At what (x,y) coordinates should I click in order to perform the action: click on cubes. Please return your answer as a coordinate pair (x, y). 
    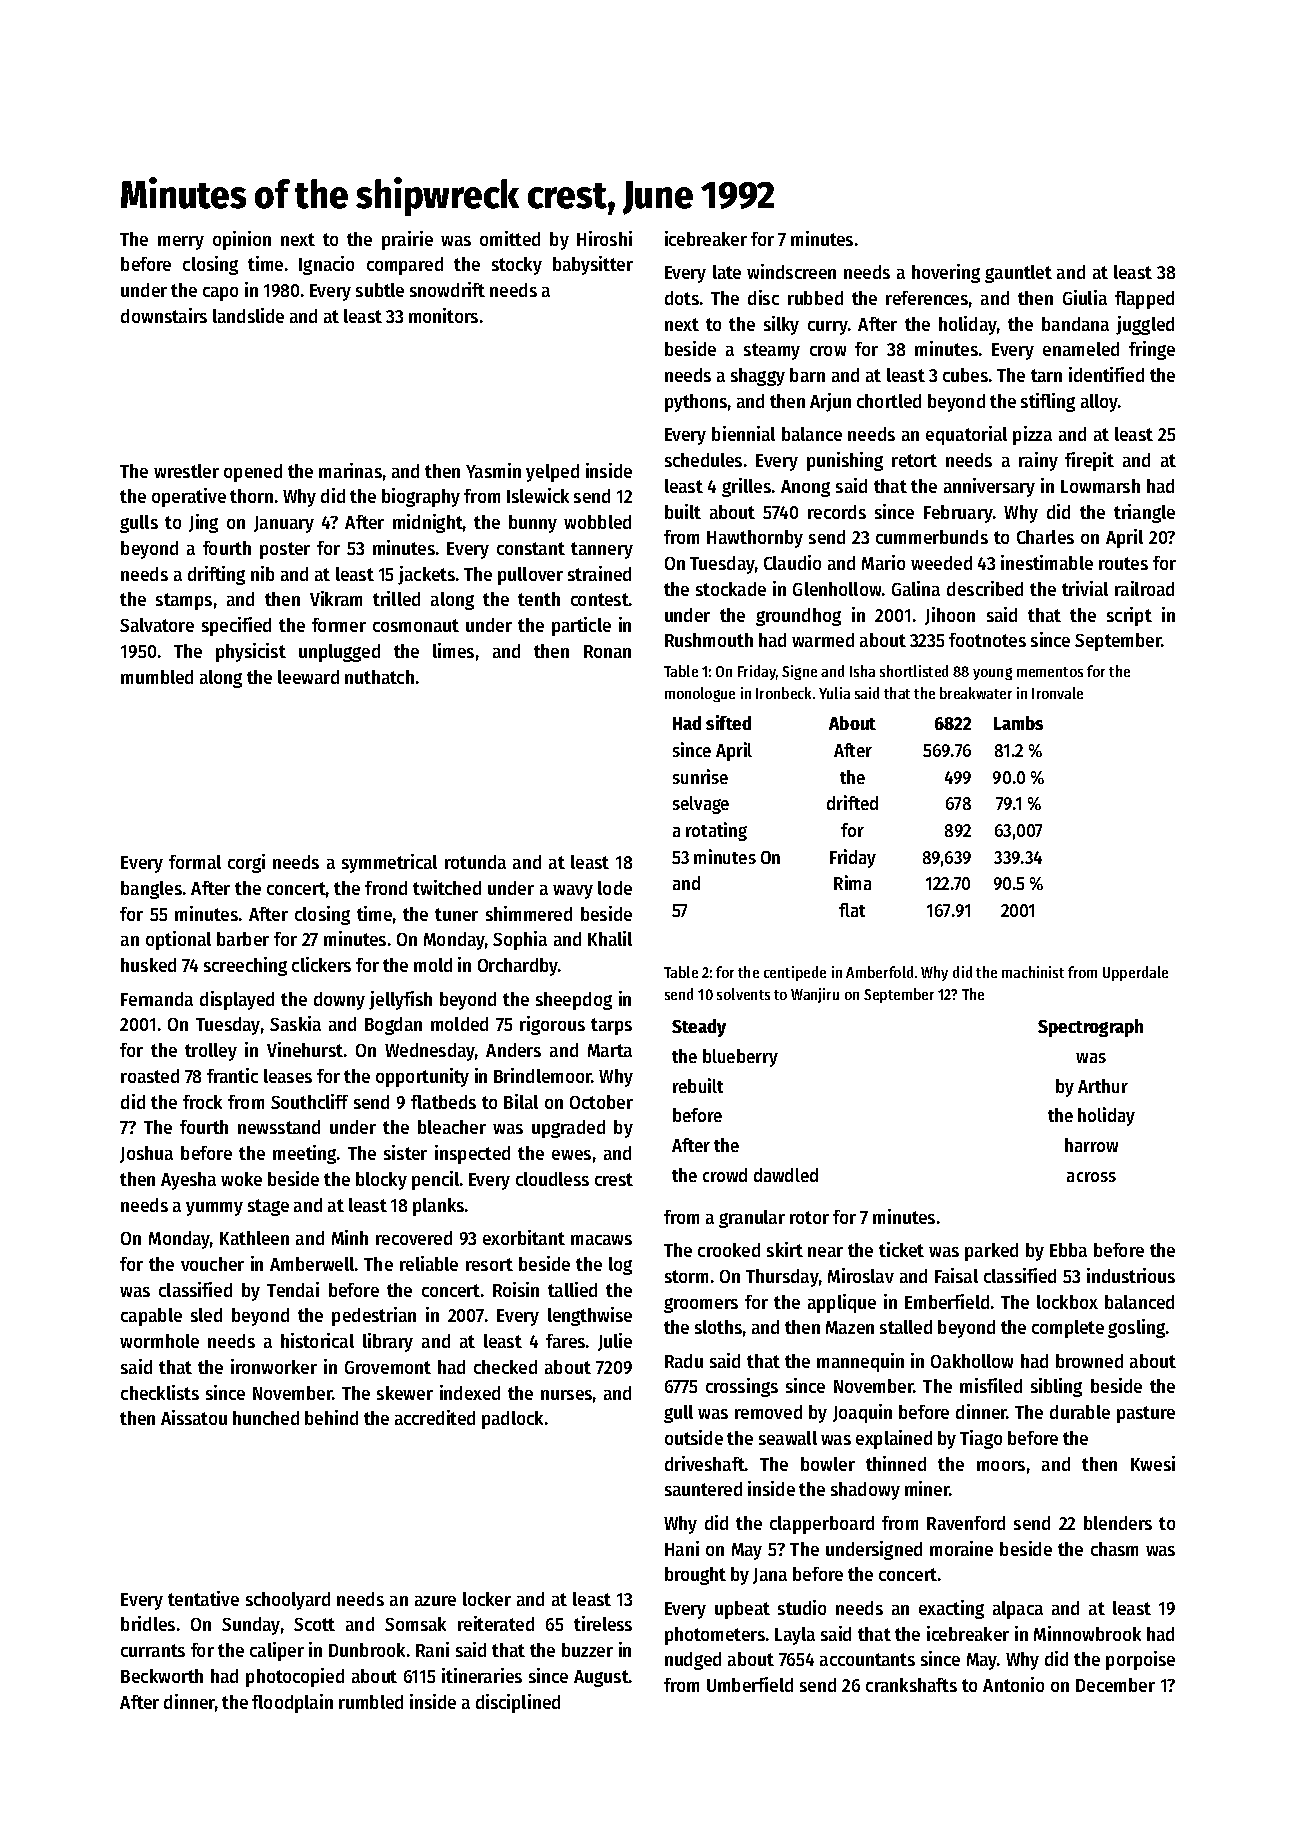
    Looking at the image, I should click on (965, 375).
